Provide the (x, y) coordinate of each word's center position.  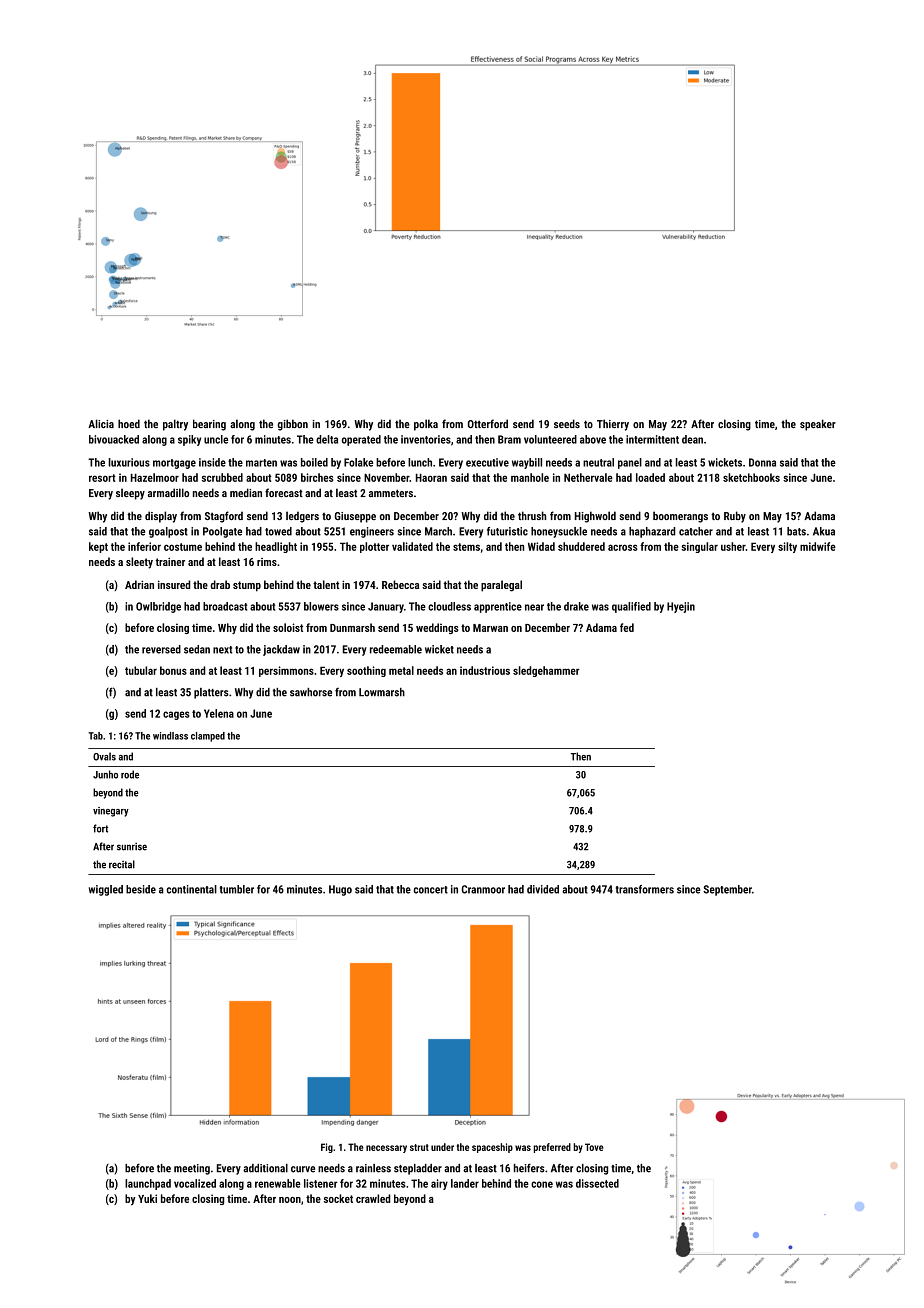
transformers (645, 889)
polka (426, 425)
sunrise (132, 846)
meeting (192, 1169)
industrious (485, 670)
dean (692, 439)
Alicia (101, 423)
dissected (597, 1183)
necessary (386, 1149)
